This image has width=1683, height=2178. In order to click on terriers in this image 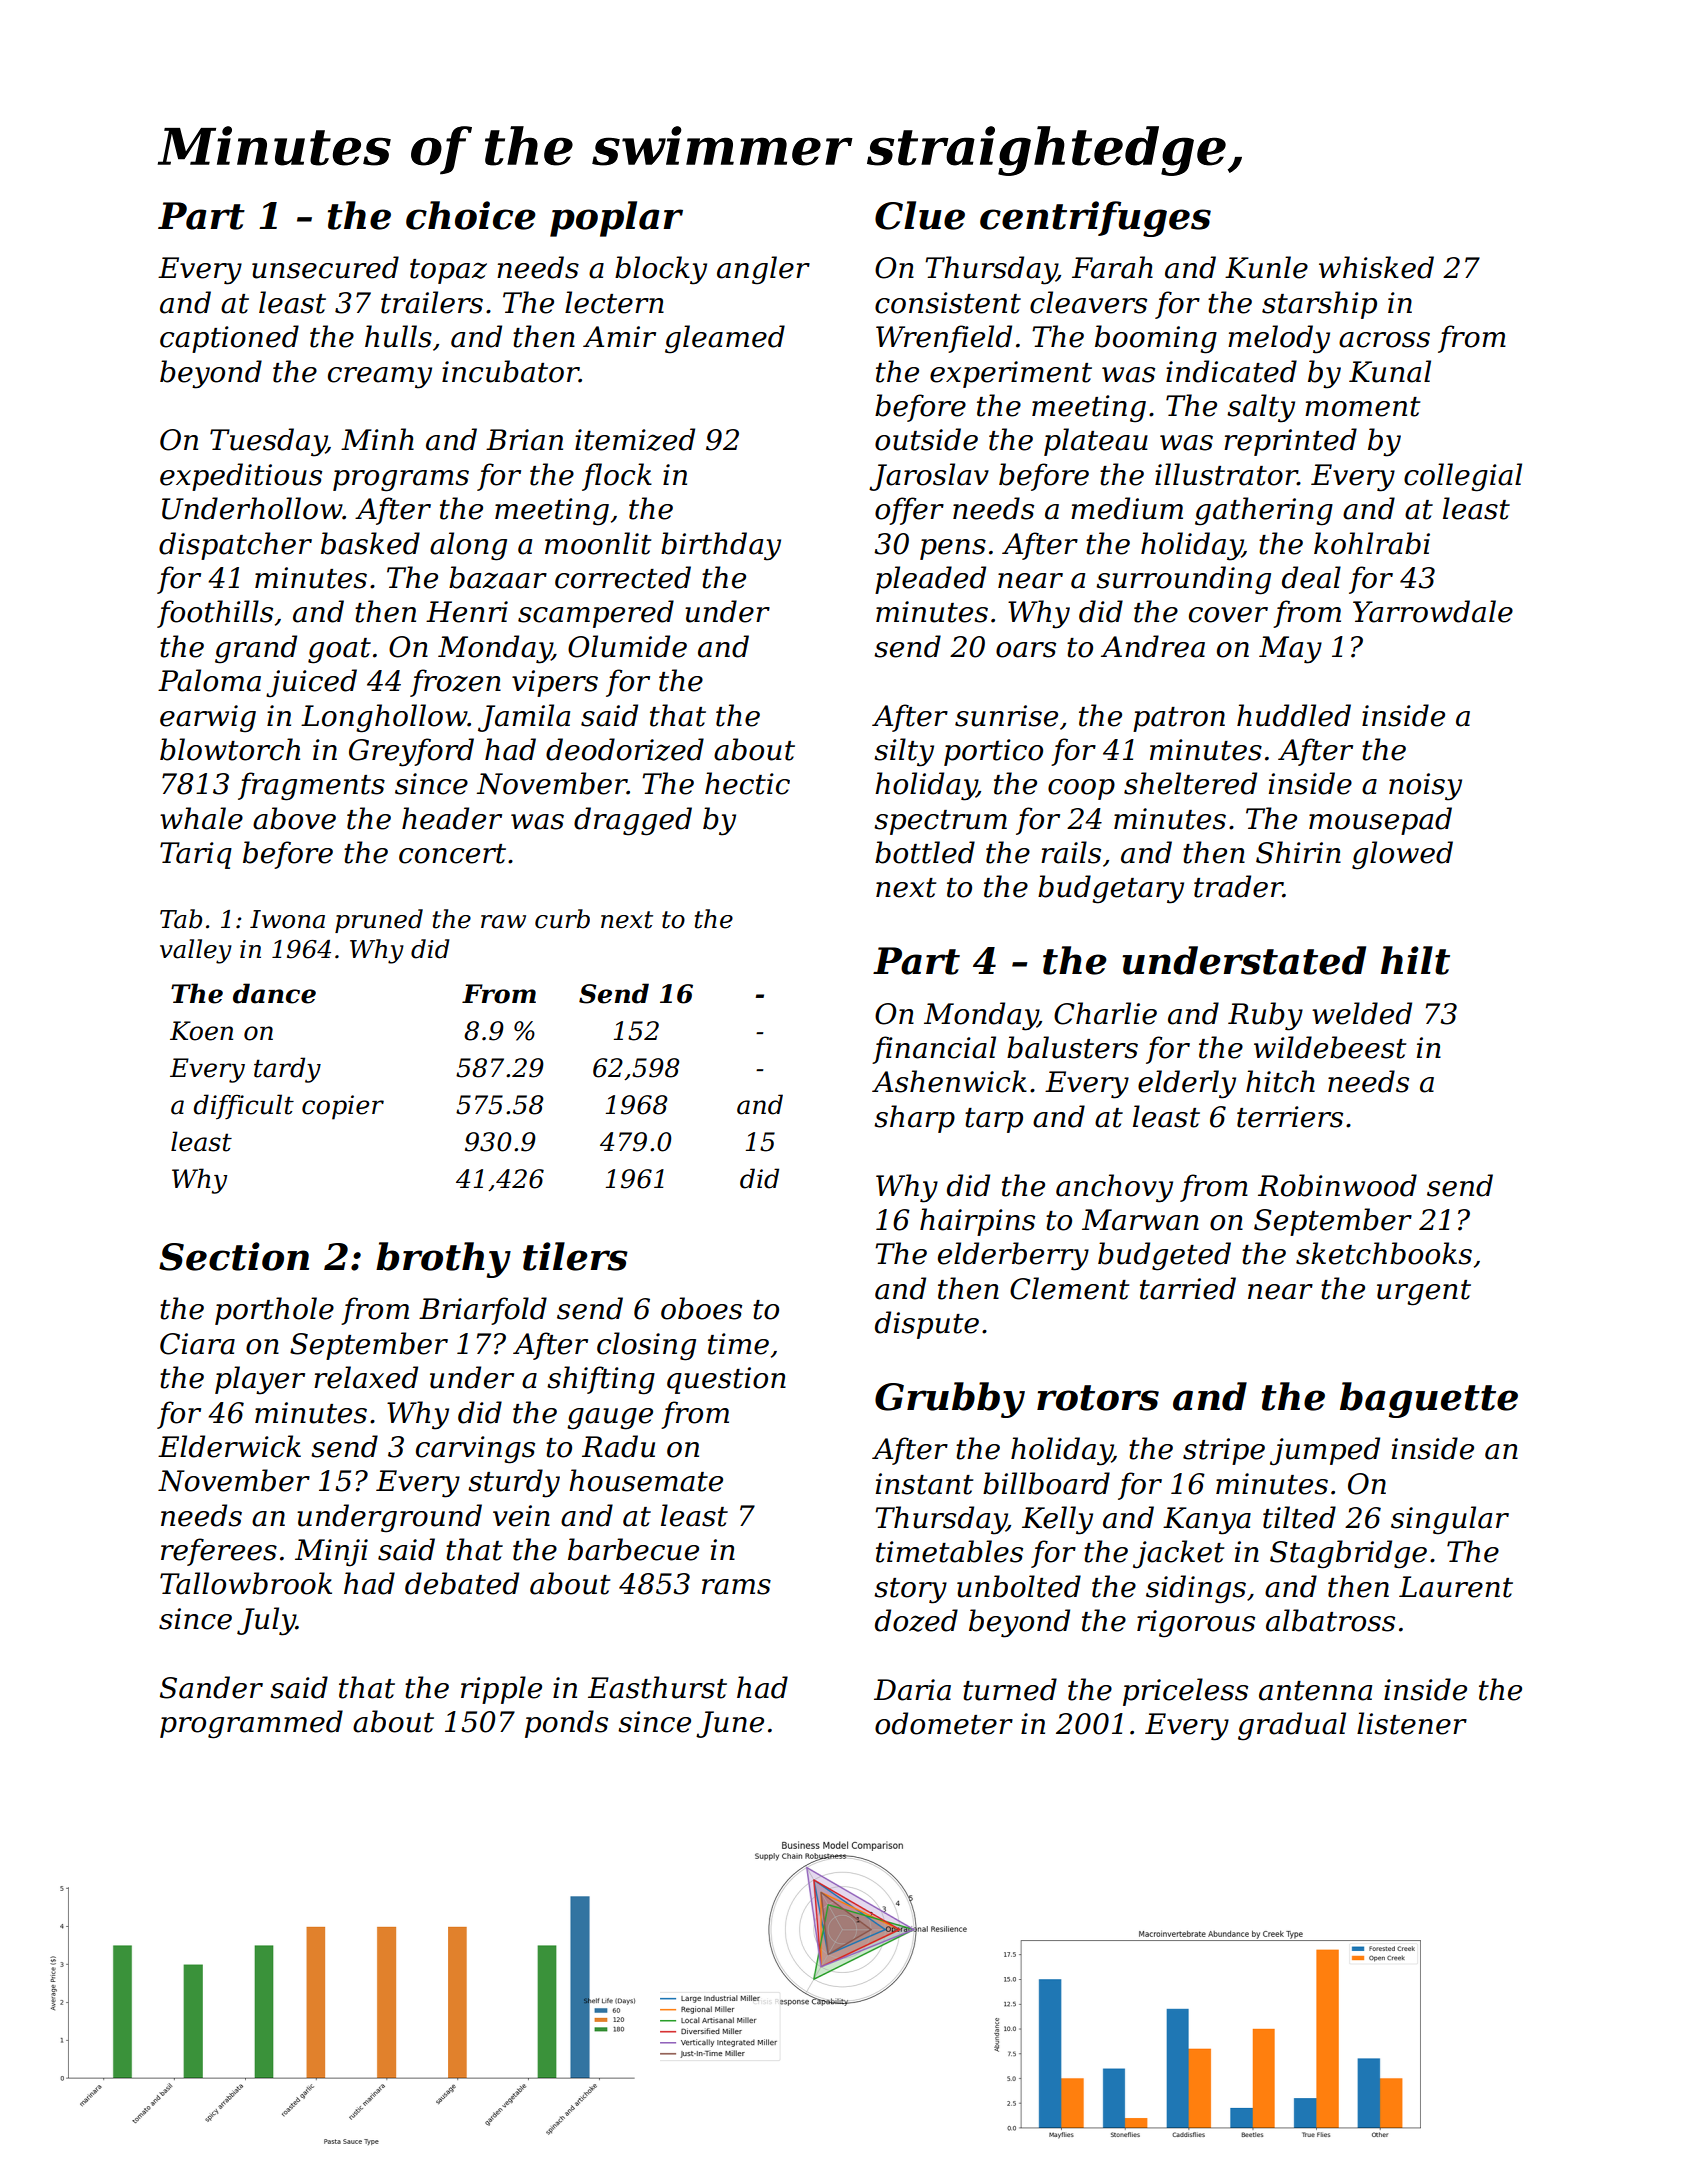, I will do `click(1290, 1117)`.
